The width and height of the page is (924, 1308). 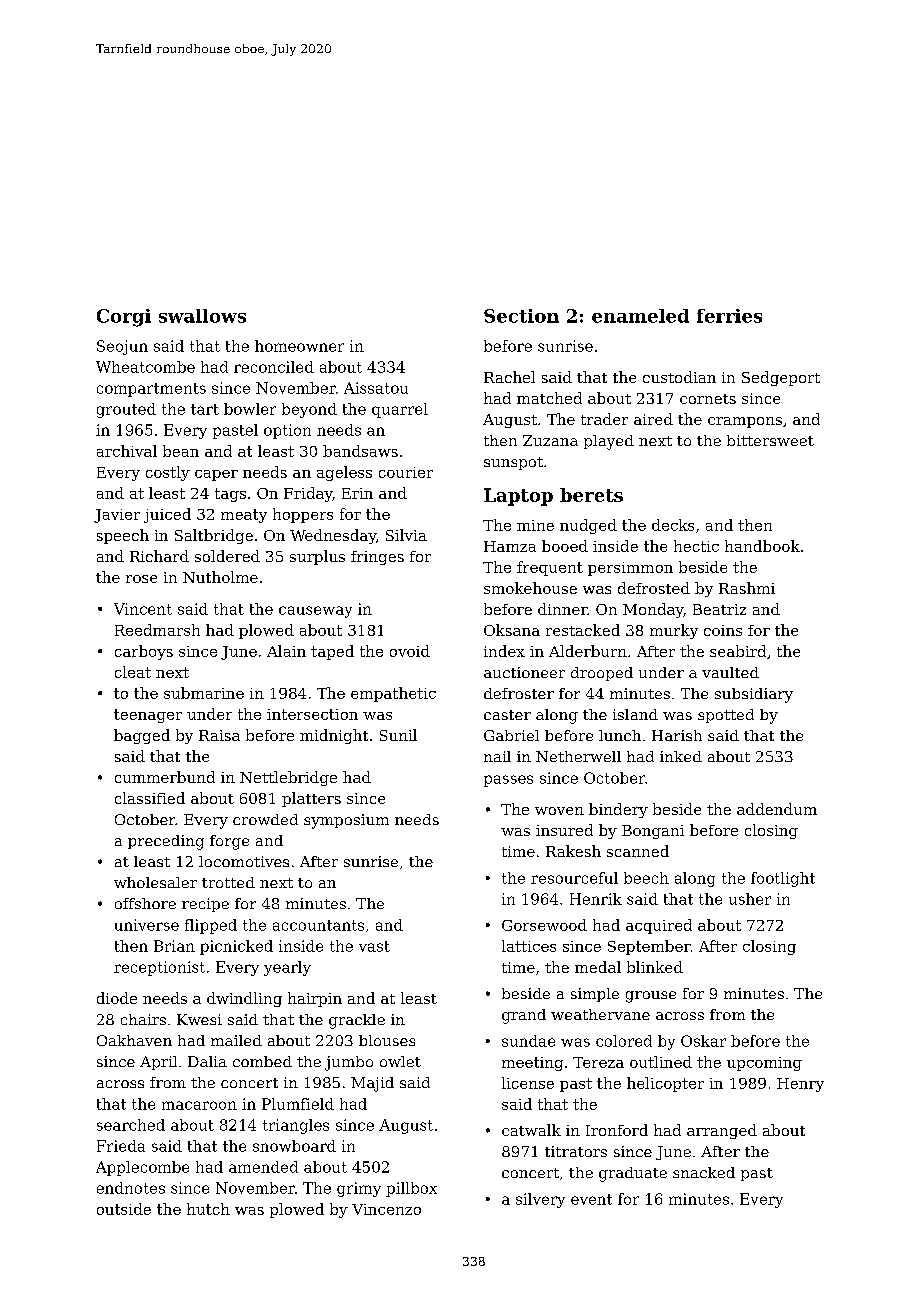 I want to click on amended, so click(x=263, y=1167).
